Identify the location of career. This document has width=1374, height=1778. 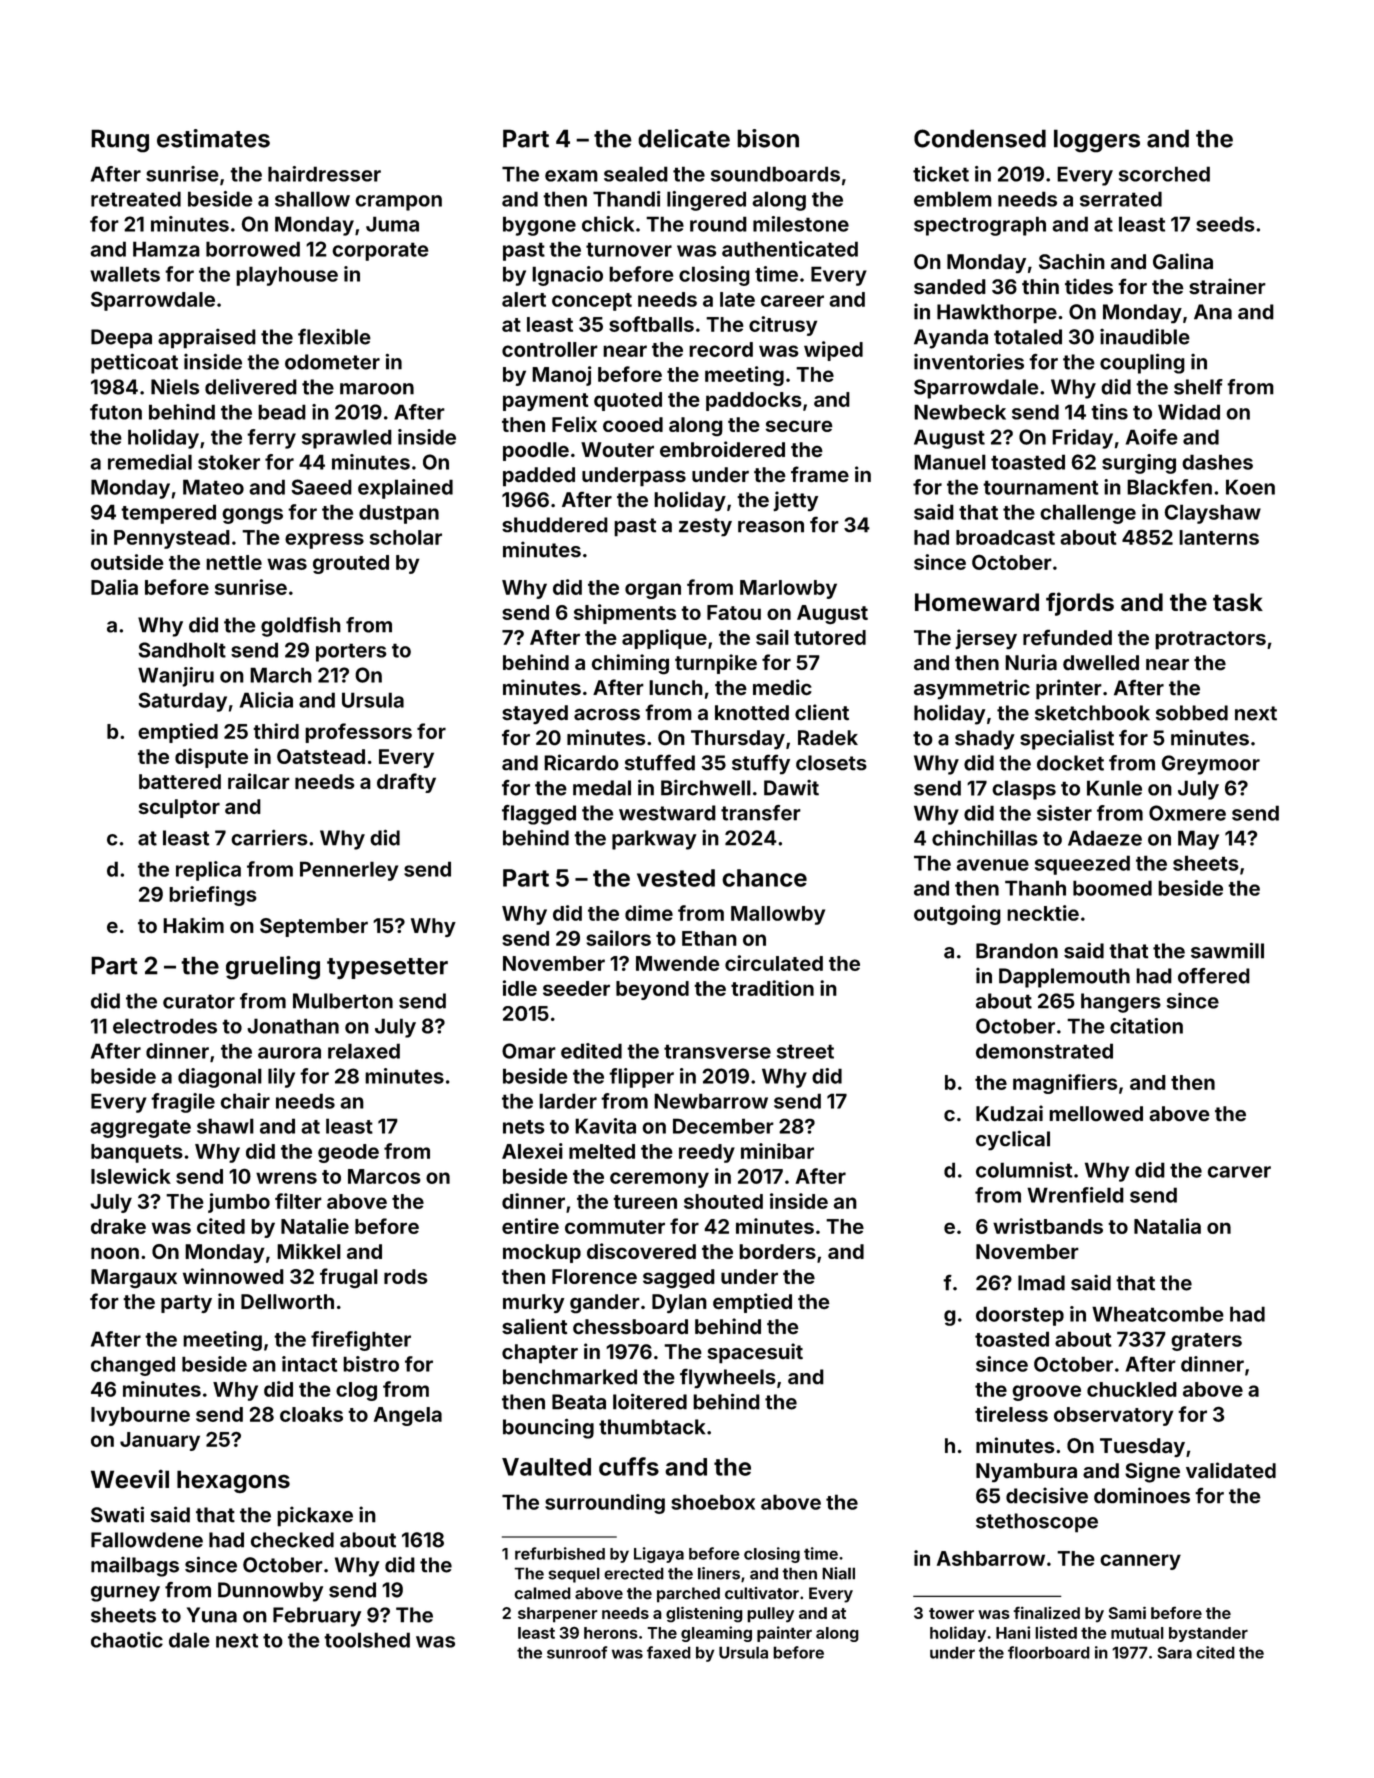
(792, 301).
